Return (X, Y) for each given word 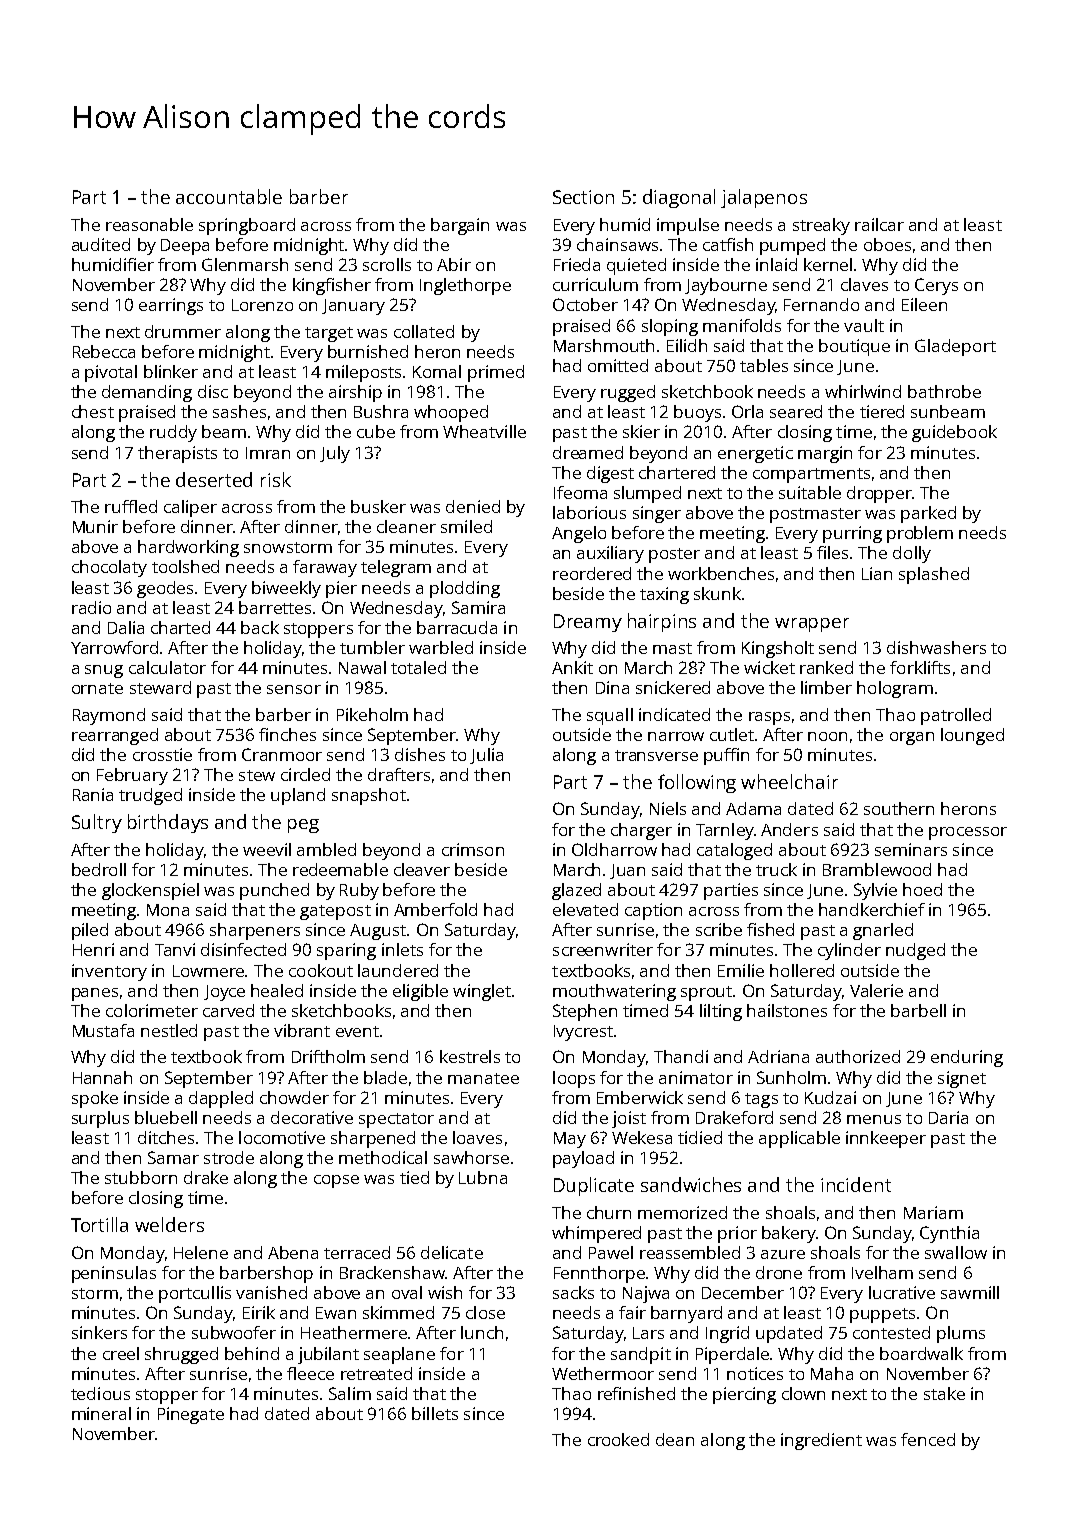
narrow (676, 736)
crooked (618, 1439)
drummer (183, 331)
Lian (877, 573)
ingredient (821, 1441)
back (260, 627)
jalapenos (764, 198)
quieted (636, 266)
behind (252, 1353)
